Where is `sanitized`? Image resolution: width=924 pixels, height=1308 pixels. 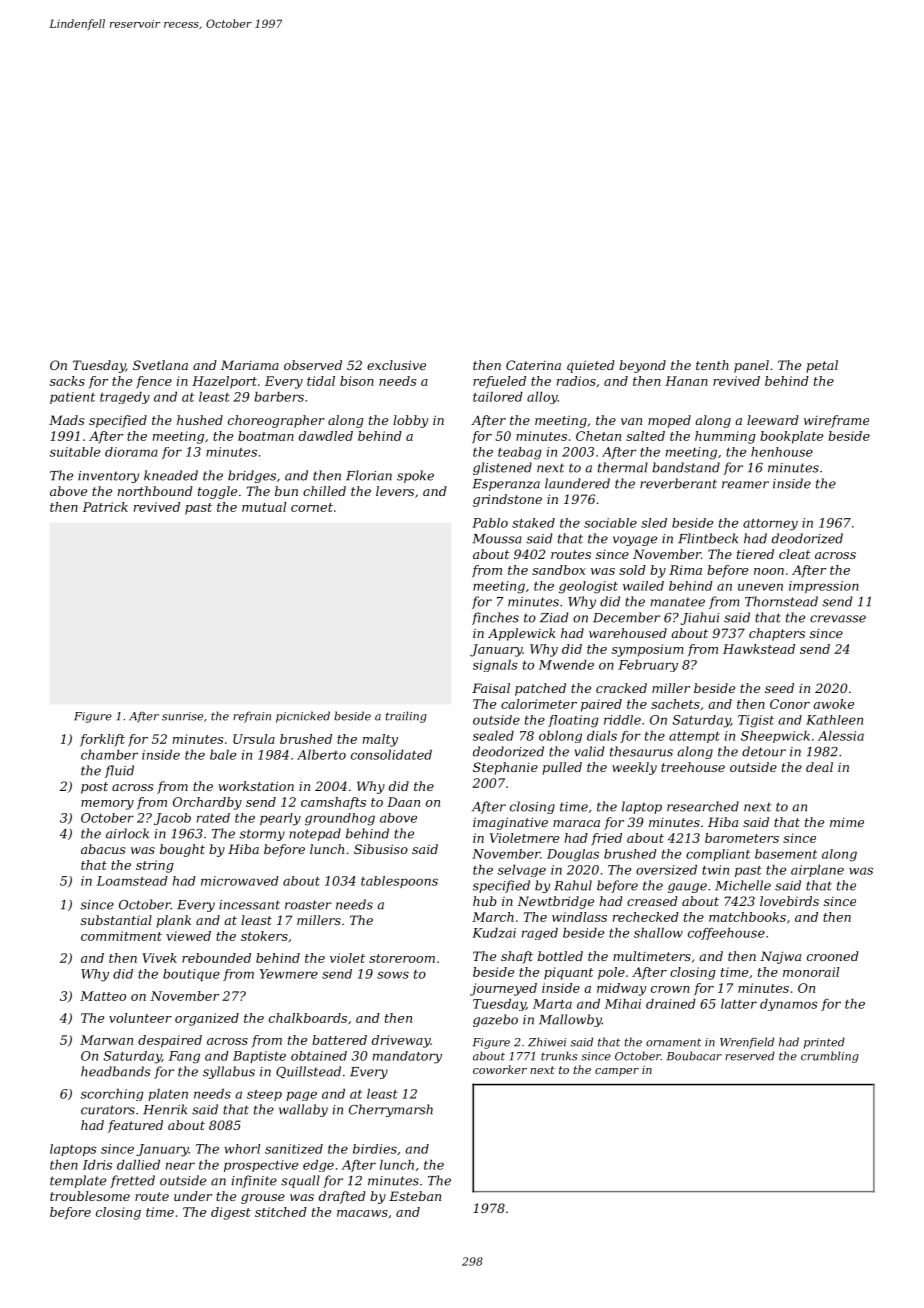
sanitized is located at coordinates (294, 1149).
